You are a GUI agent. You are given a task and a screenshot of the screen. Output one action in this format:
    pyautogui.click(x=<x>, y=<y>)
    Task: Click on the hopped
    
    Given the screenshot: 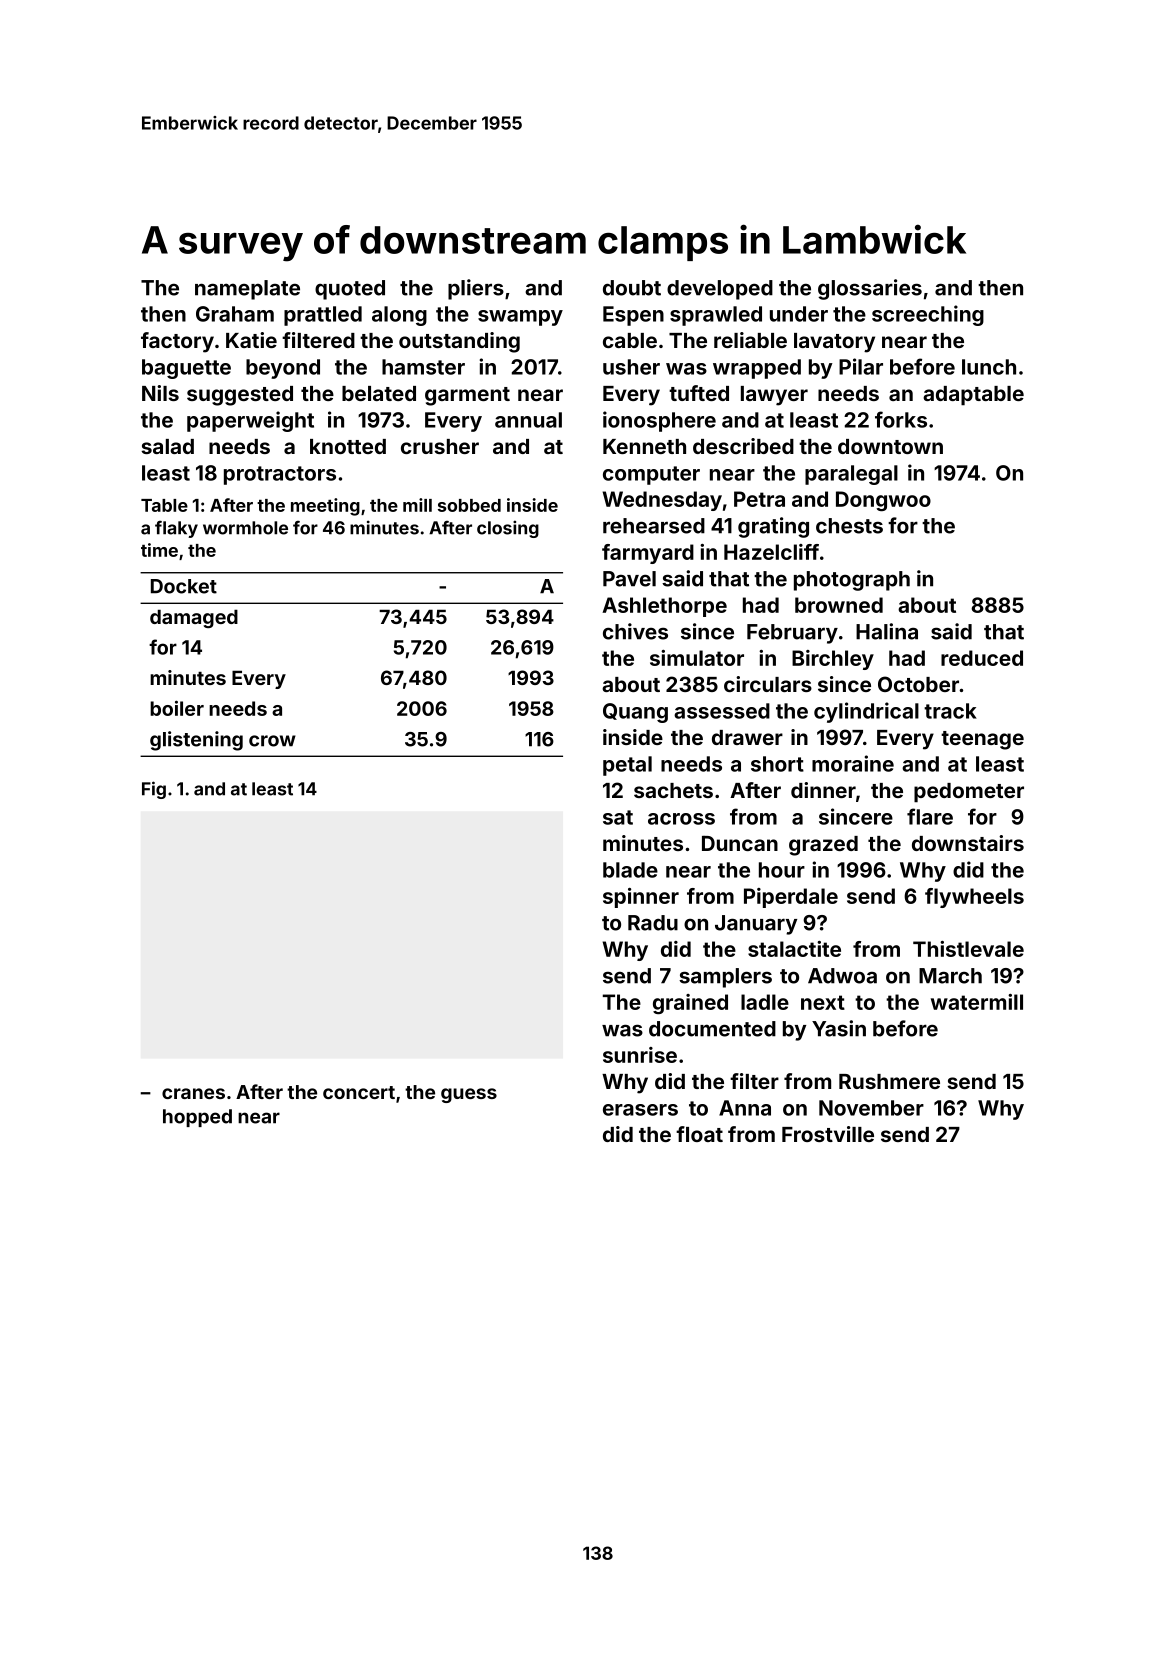 What is the action you would take?
    pyautogui.click(x=197, y=1118)
